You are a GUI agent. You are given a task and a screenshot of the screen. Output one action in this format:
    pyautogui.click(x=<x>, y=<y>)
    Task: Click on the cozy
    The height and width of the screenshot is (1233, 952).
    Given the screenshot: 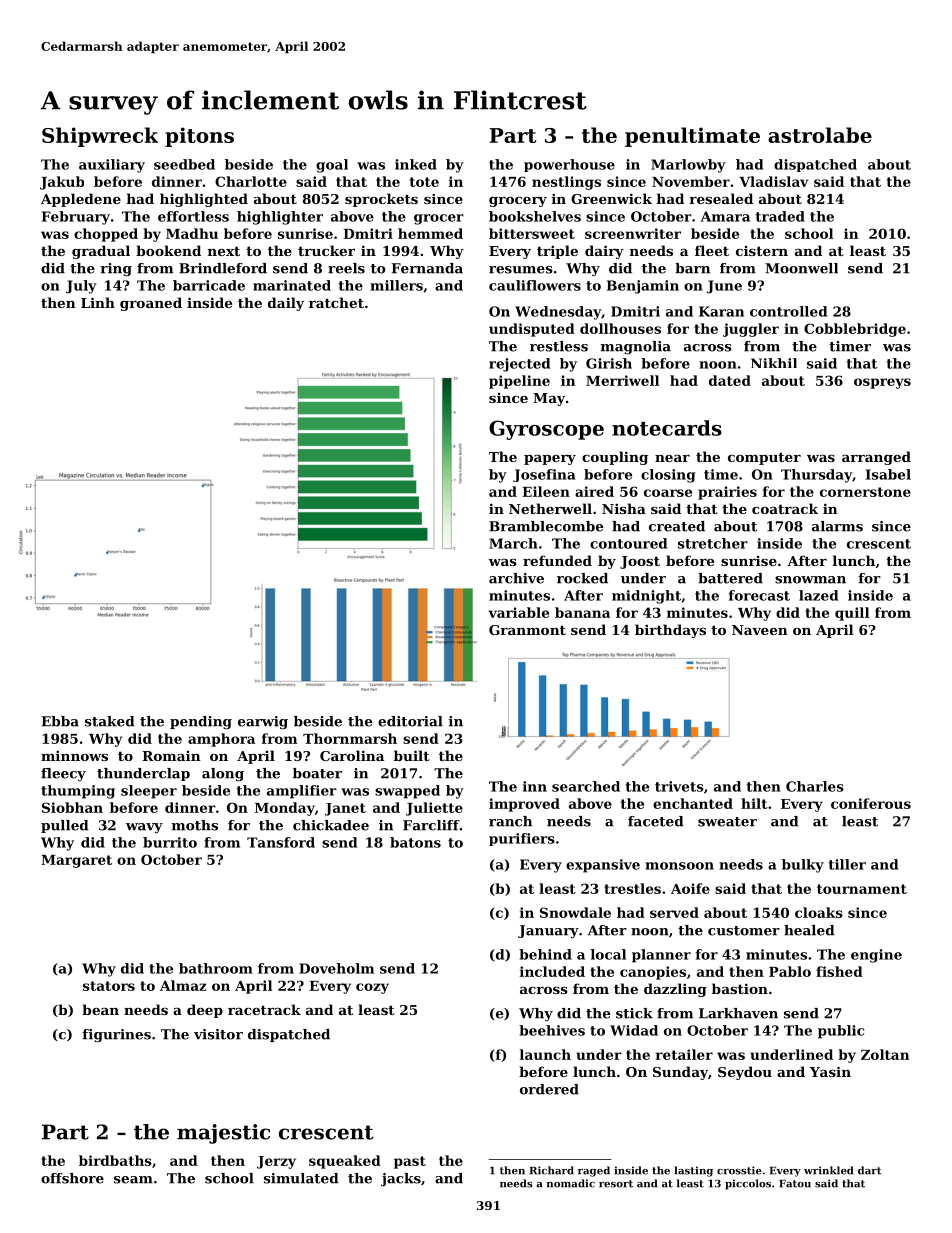 What is the action you would take?
    pyautogui.click(x=372, y=988)
